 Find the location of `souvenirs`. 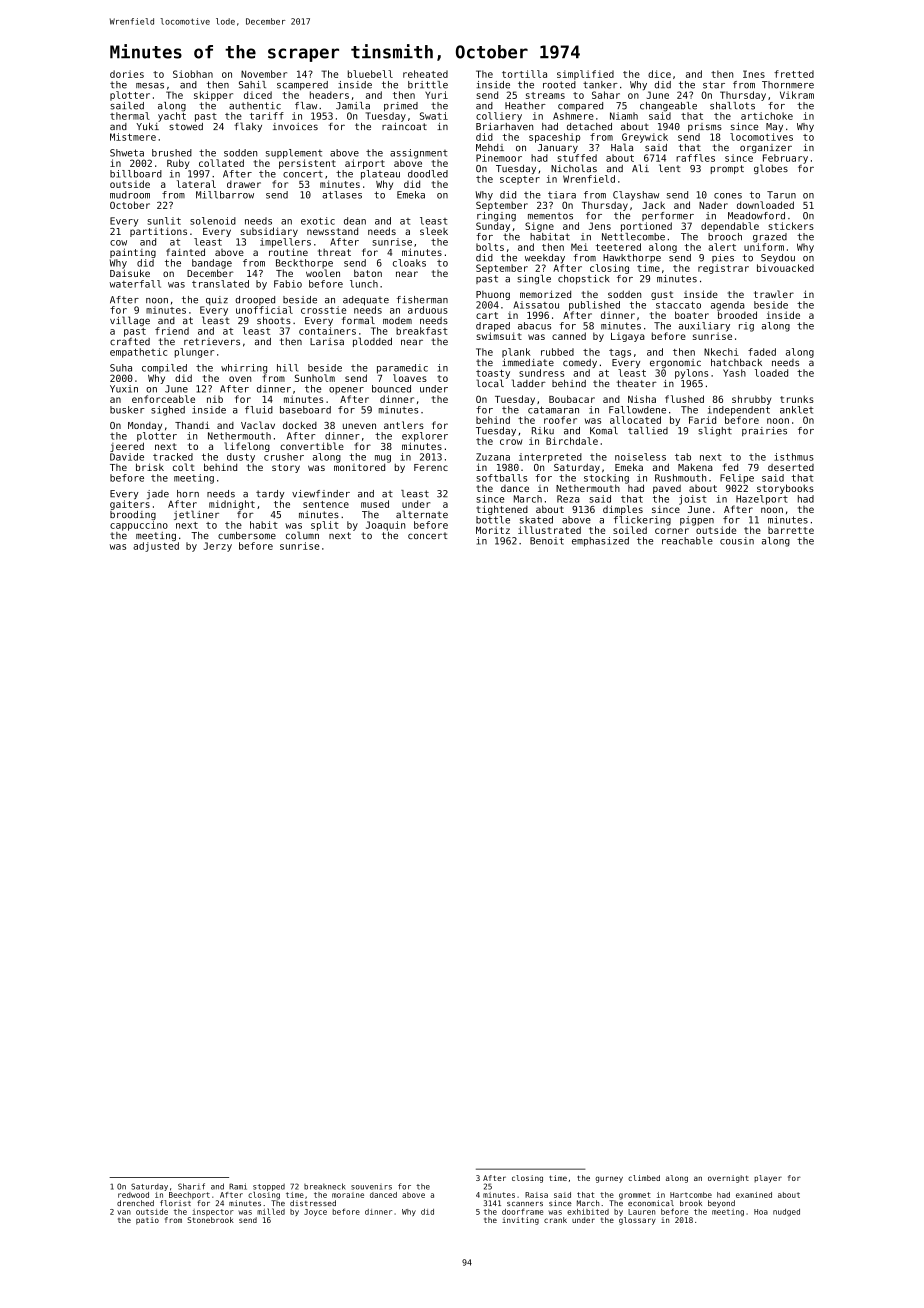

souvenirs is located at coordinates (371, 1187).
